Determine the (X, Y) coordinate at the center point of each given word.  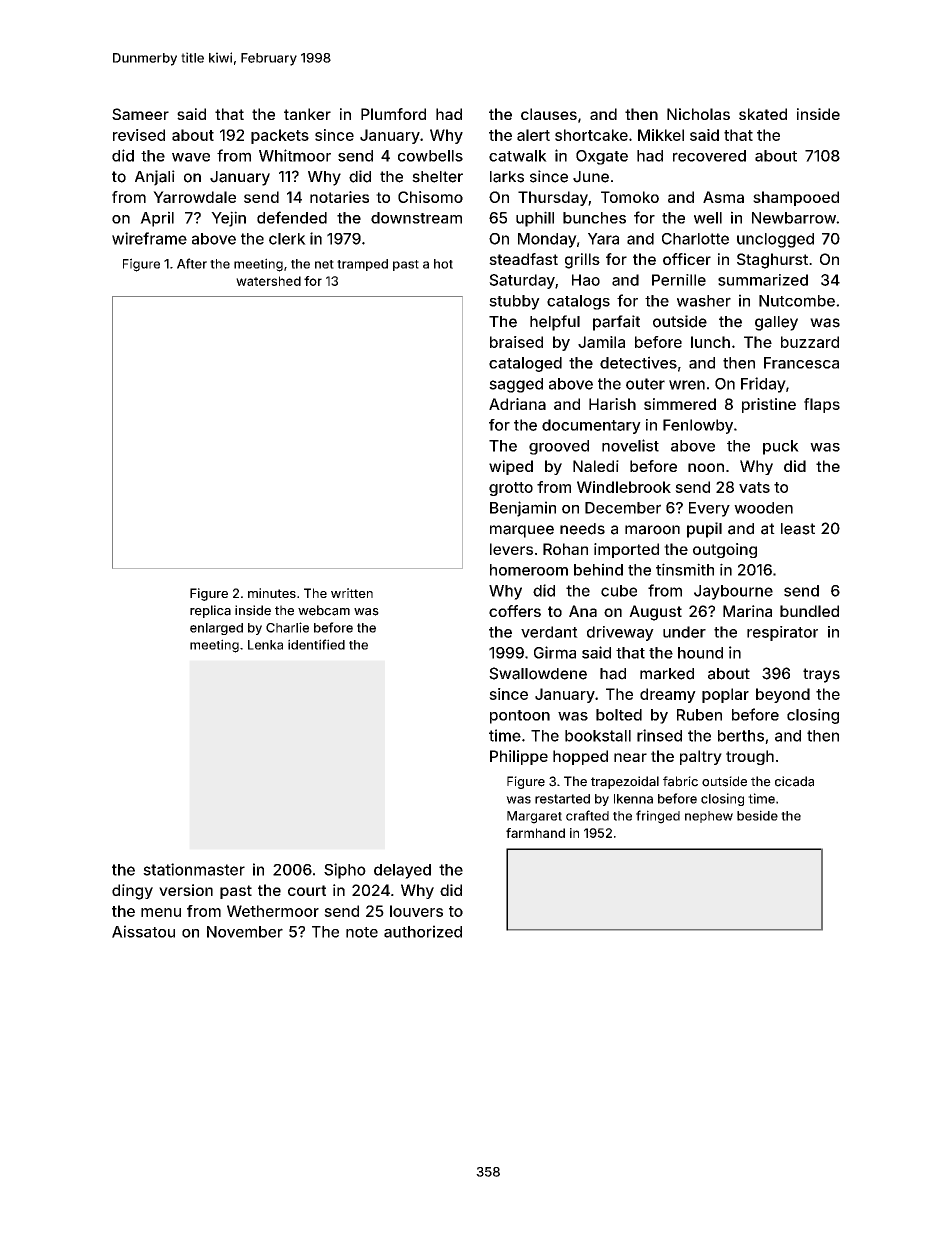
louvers (416, 911)
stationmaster (194, 869)
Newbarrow (794, 218)
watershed (268, 281)
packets (280, 136)
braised (516, 342)
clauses (549, 114)
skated (763, 114)
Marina (747, 611)
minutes (272, 593)
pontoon (520, 717)
